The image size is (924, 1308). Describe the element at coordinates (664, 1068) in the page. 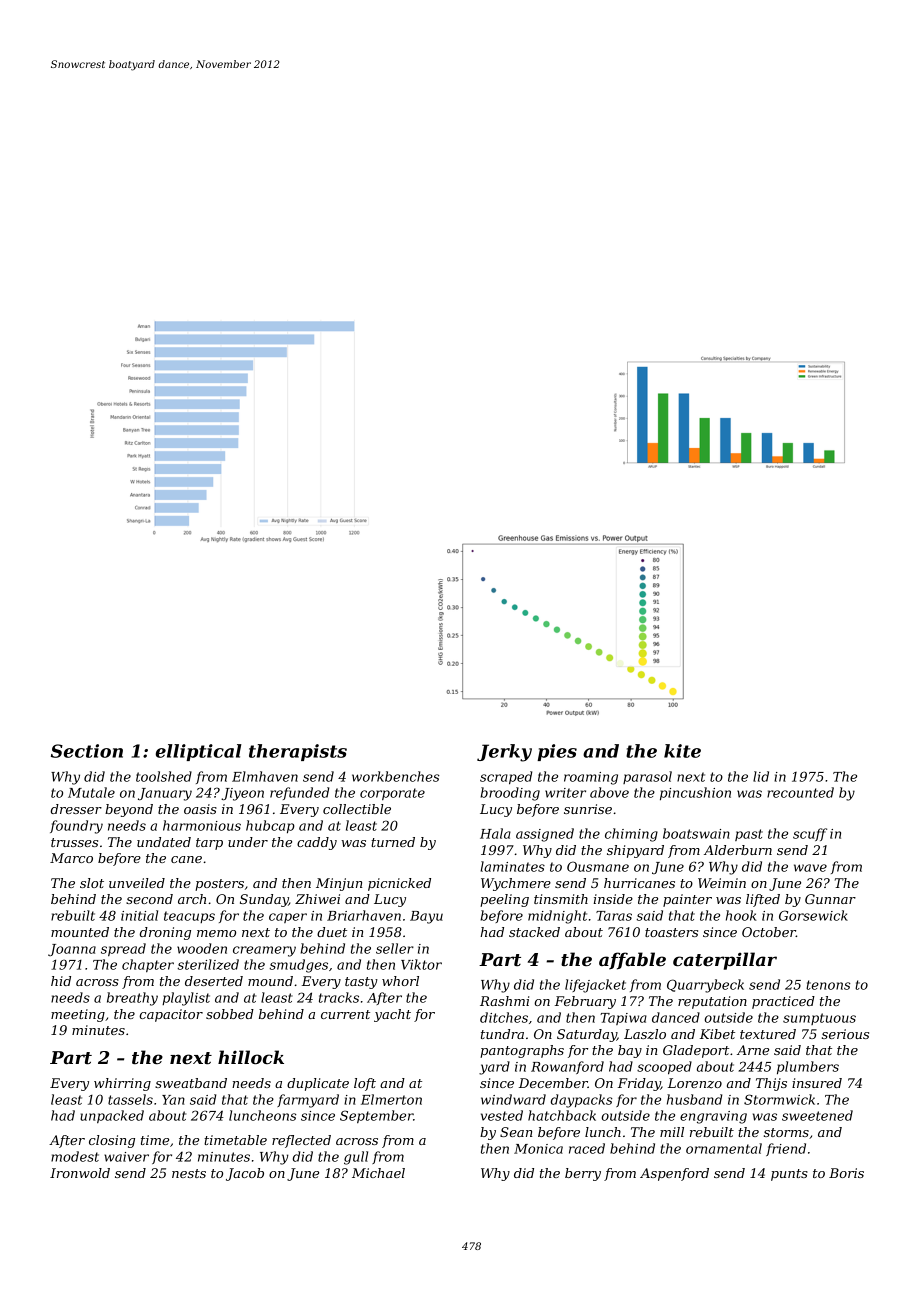

I see `scooped` at that location.
